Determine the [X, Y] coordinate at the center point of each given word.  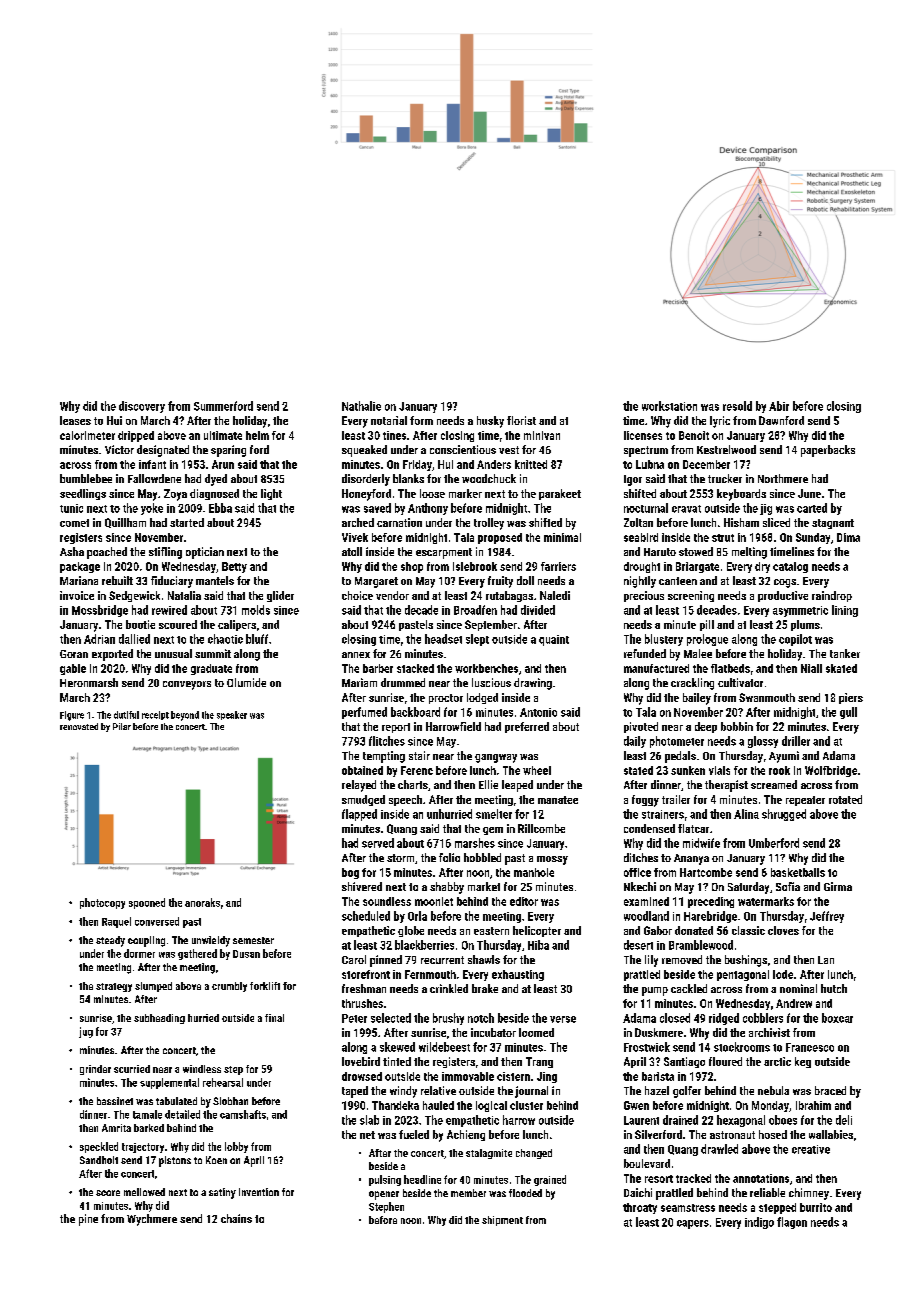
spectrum [646, 451]
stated [638, 770]
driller [796, 741]
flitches [387, 741]
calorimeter [87, 435]
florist [521, 420]
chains [236, 1218]
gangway [496, 758]
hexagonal [741, 1121]
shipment [502, 1221]
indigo [759, 1223]
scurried [132, 1069]
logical [491, 1106]
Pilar [122, 726]
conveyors [187, 685]
